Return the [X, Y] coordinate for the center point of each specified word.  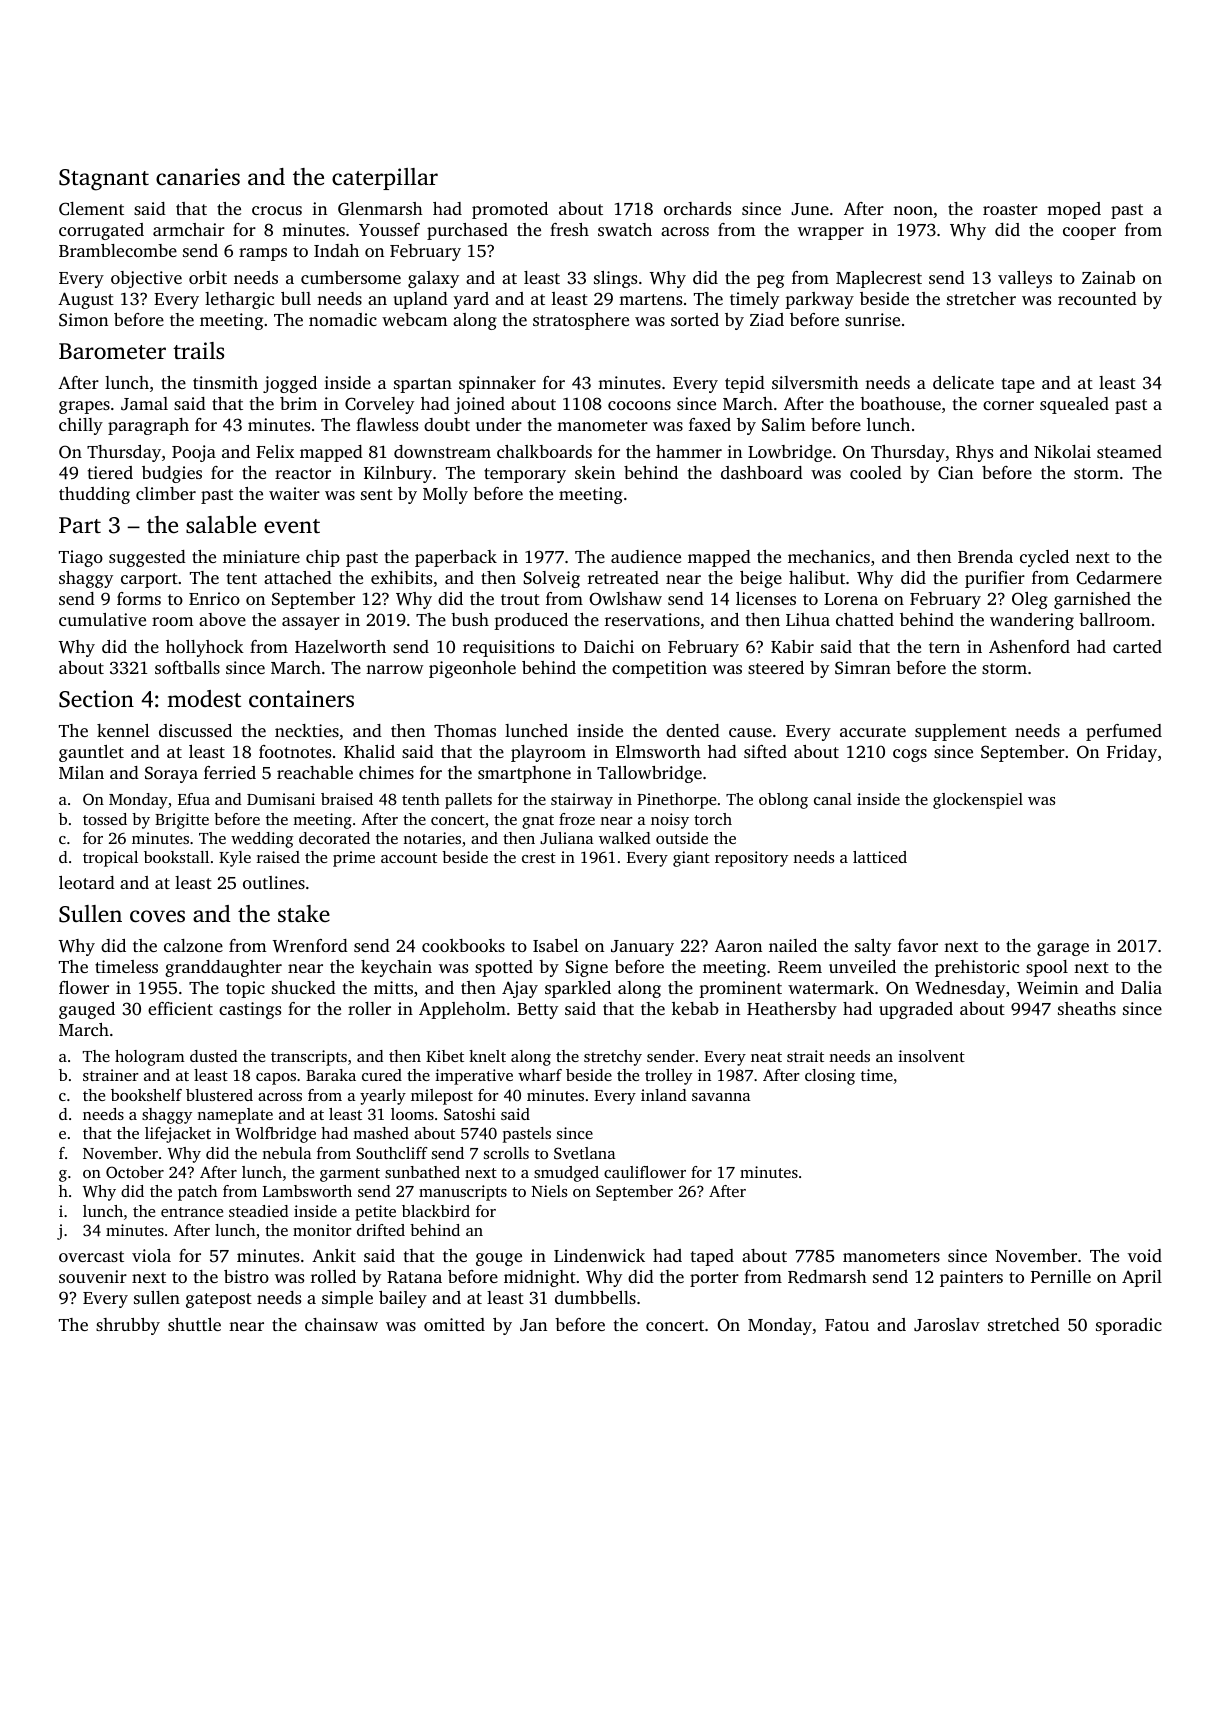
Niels [549, 1191]
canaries [198, 177]
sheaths [1087, 1008]
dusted [214, 1056]
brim [298, 403]
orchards [697, 208]
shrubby [128, 1326]
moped [1074, 210]
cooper [1089, 233]
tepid [745, 384]
